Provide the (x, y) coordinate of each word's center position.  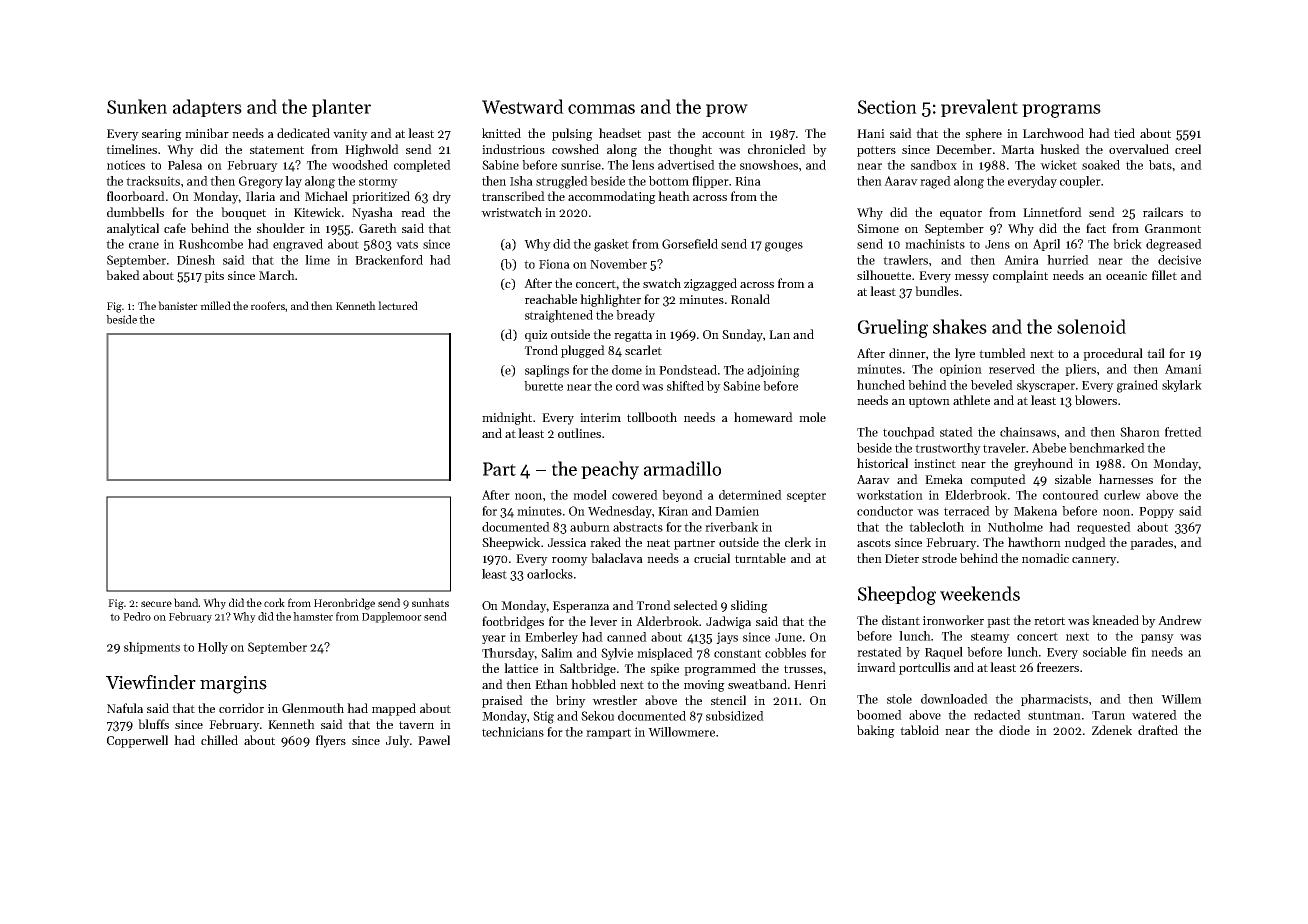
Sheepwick (511, 543)
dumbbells (135, 212)
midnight (507, 418)
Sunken (137, 106)
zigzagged (710, 284)
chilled (219, 740)
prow (727, 110)
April (1046, 245)
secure (156, 604)
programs (1061, 111)
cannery (1094, 561)
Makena (1035, 511)
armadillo (682, 468)
